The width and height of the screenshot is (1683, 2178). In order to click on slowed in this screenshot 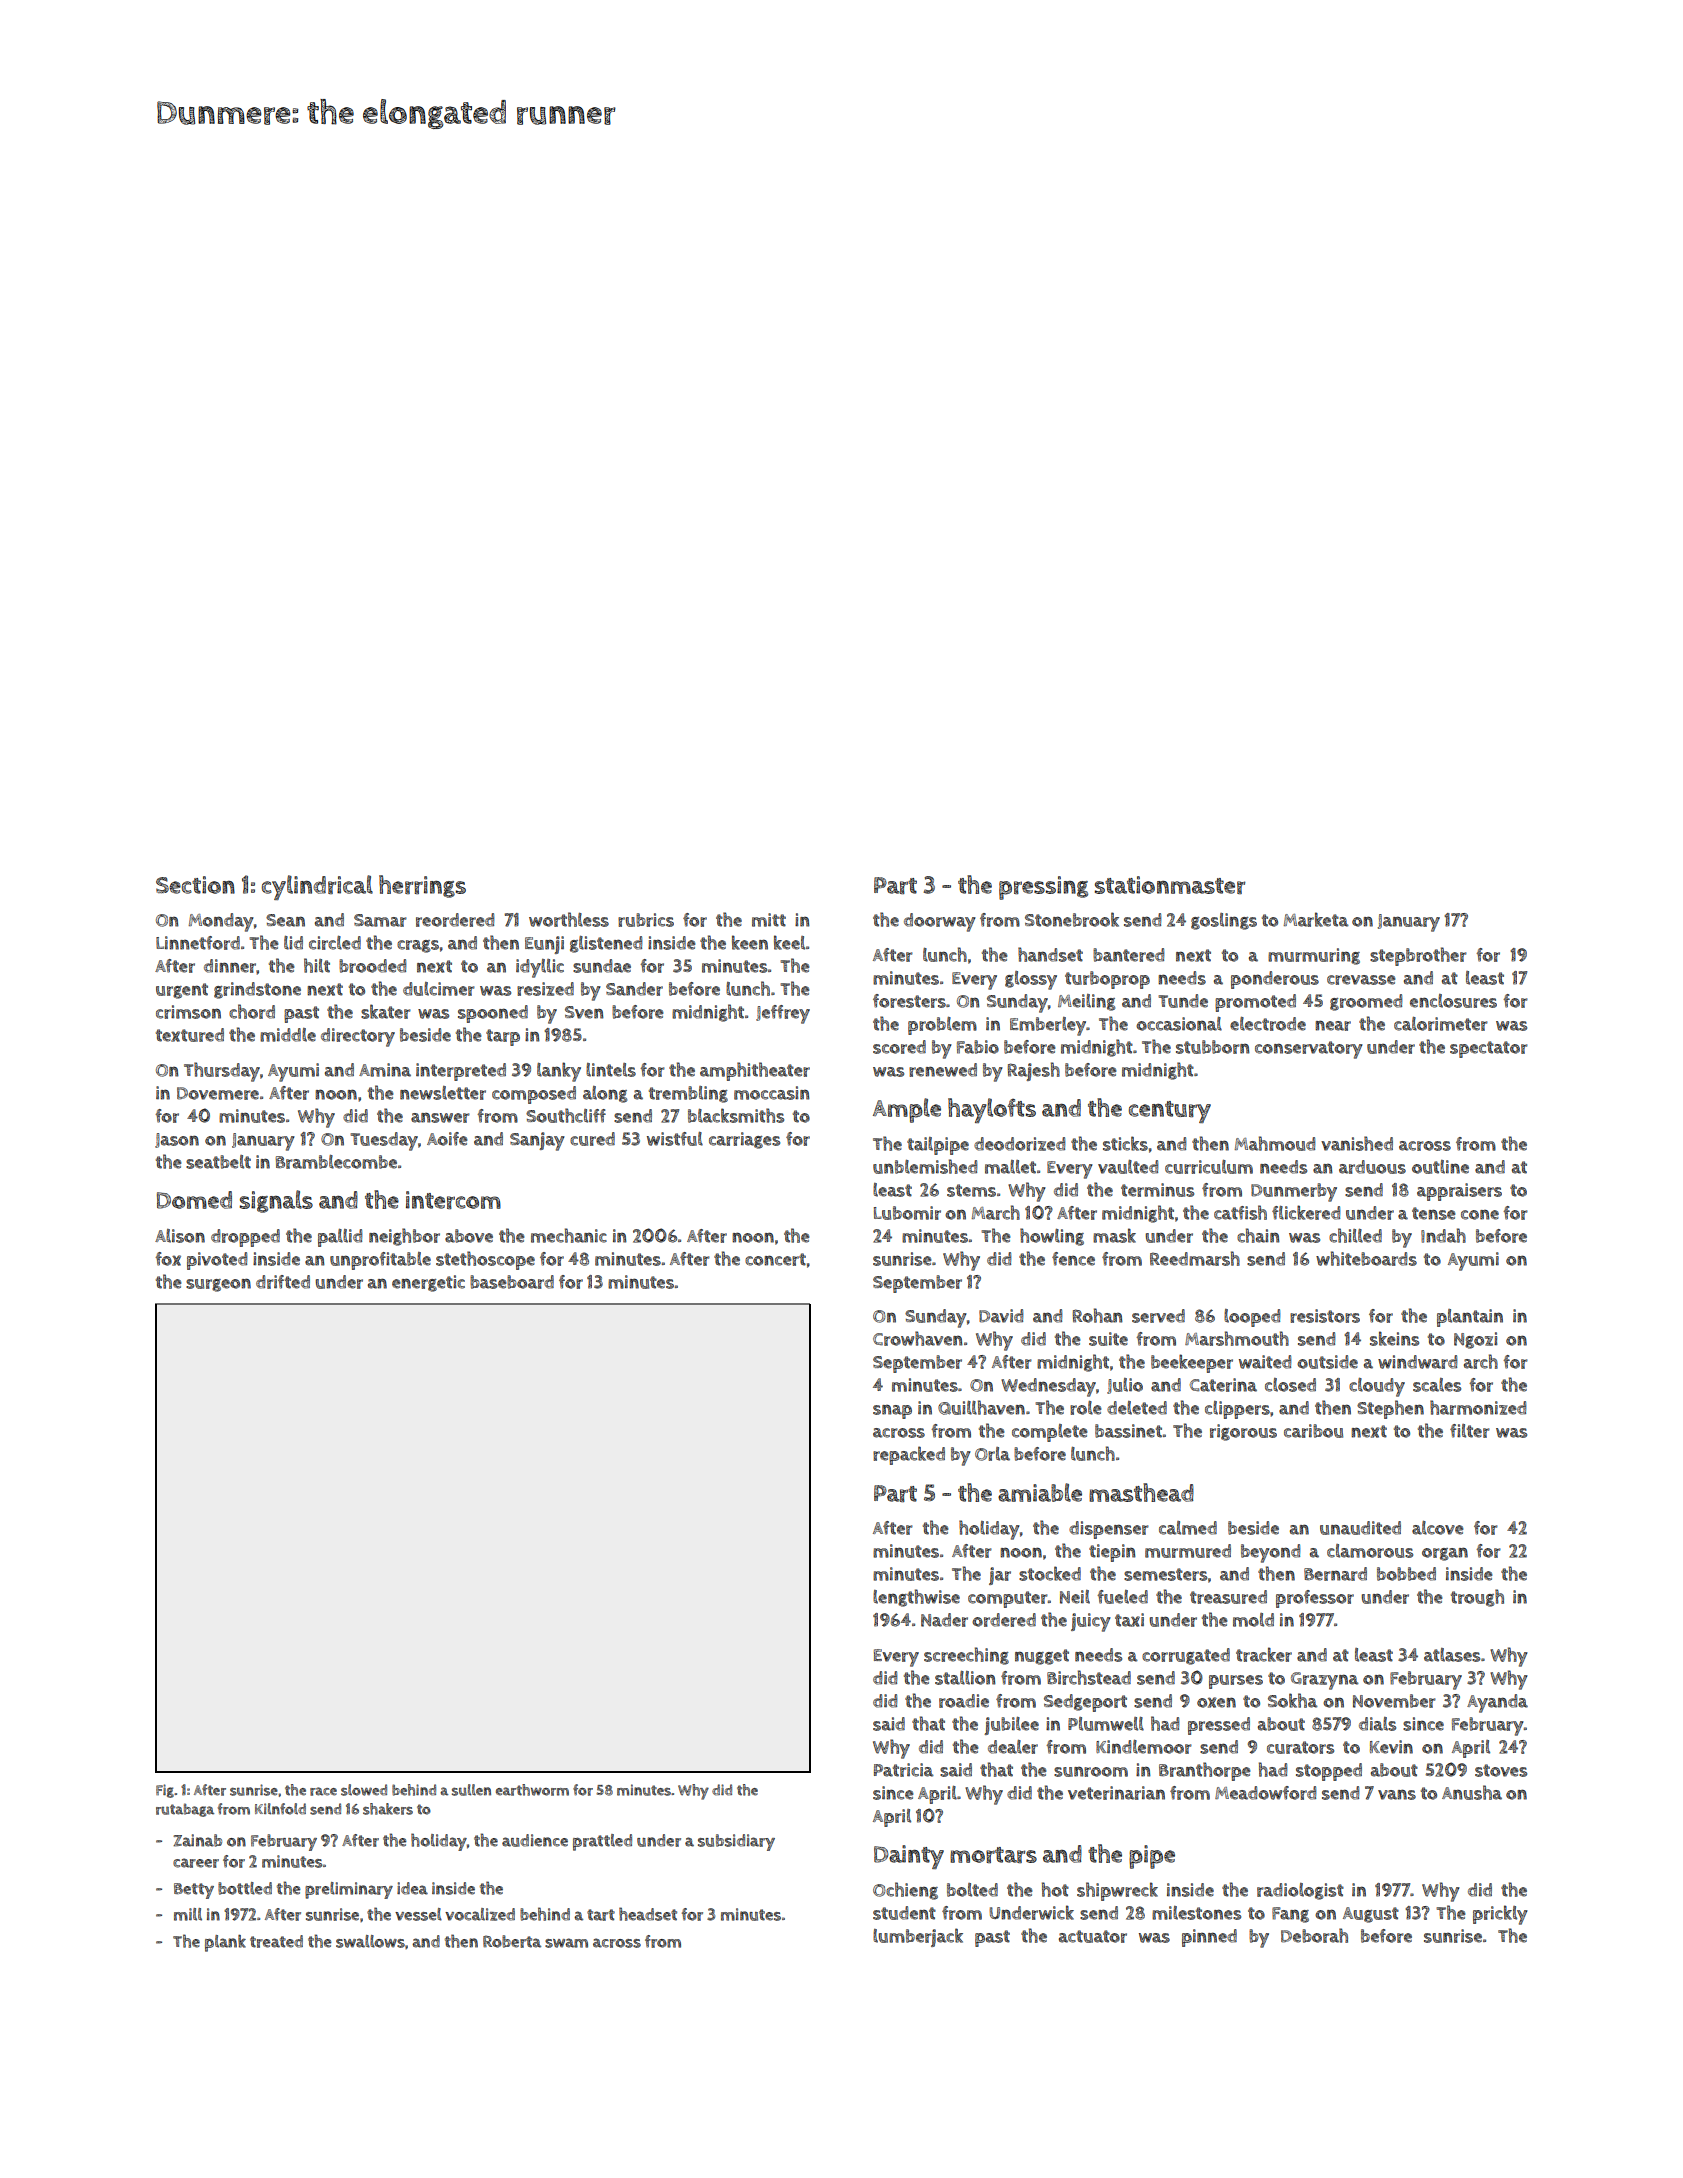, I will do `click(364, 1790)`.
